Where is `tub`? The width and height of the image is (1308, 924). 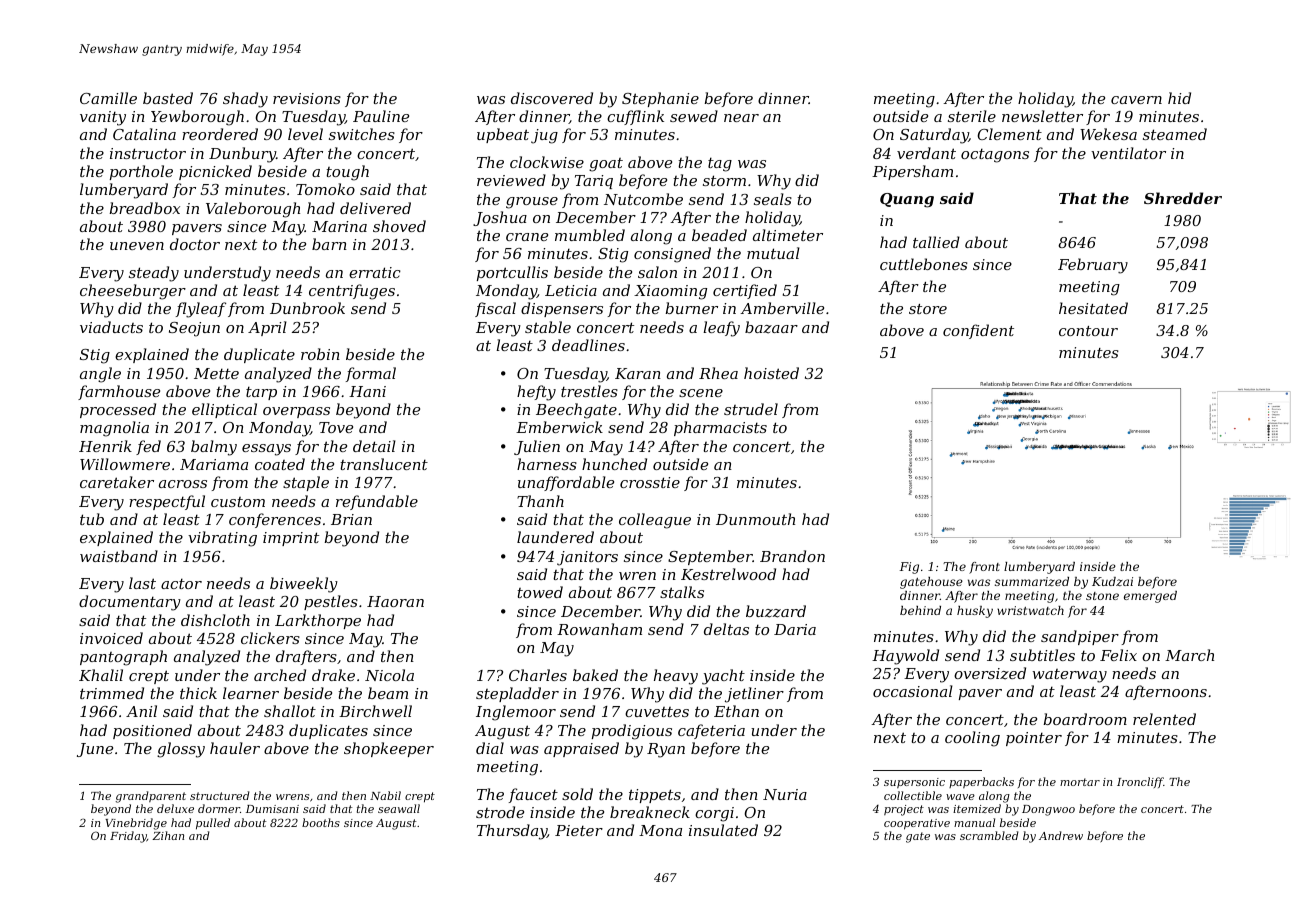
tub is located at coordinates (92, 519).
